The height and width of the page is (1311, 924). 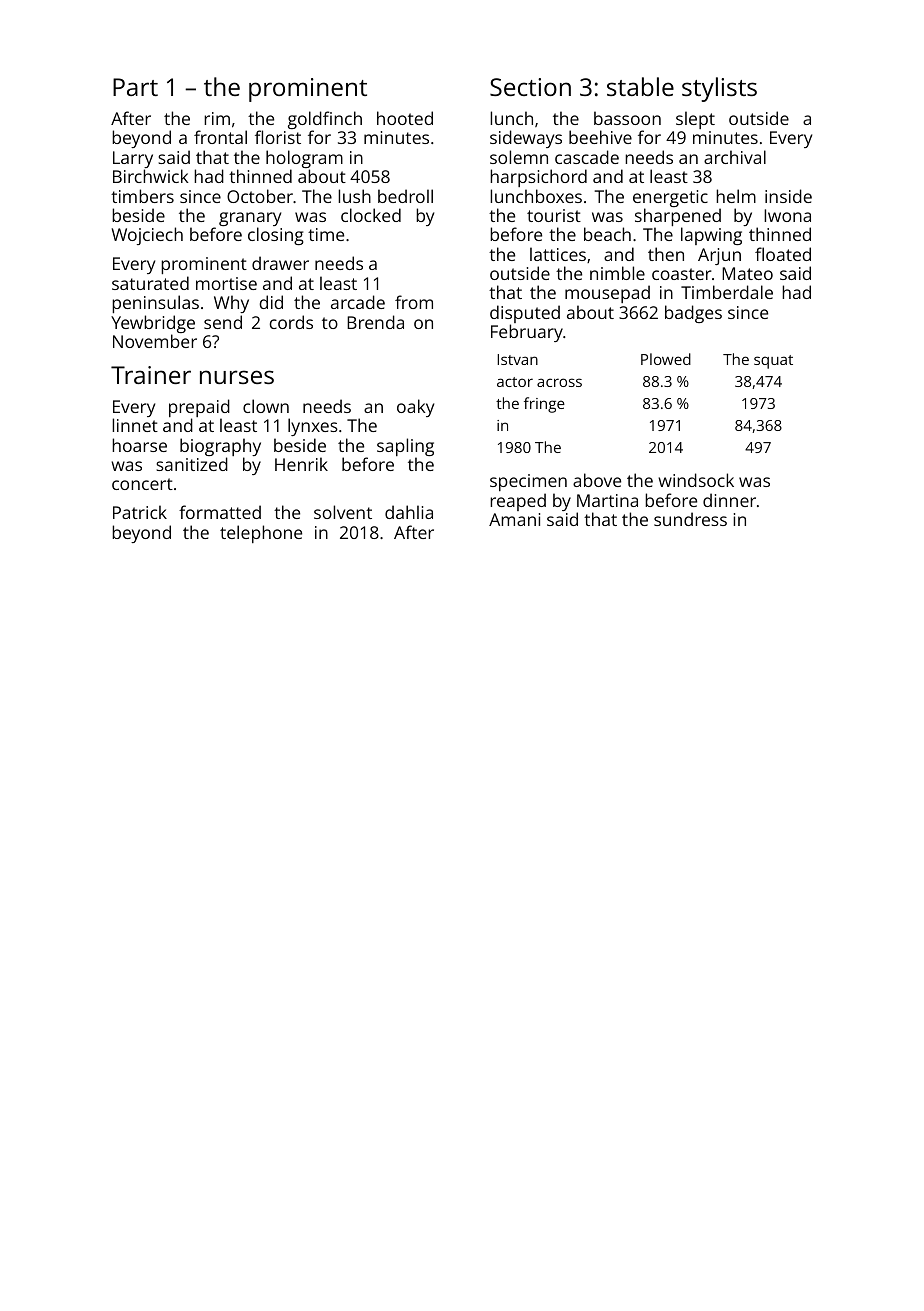 I want to click on badges, so click(x=693, y=314).
